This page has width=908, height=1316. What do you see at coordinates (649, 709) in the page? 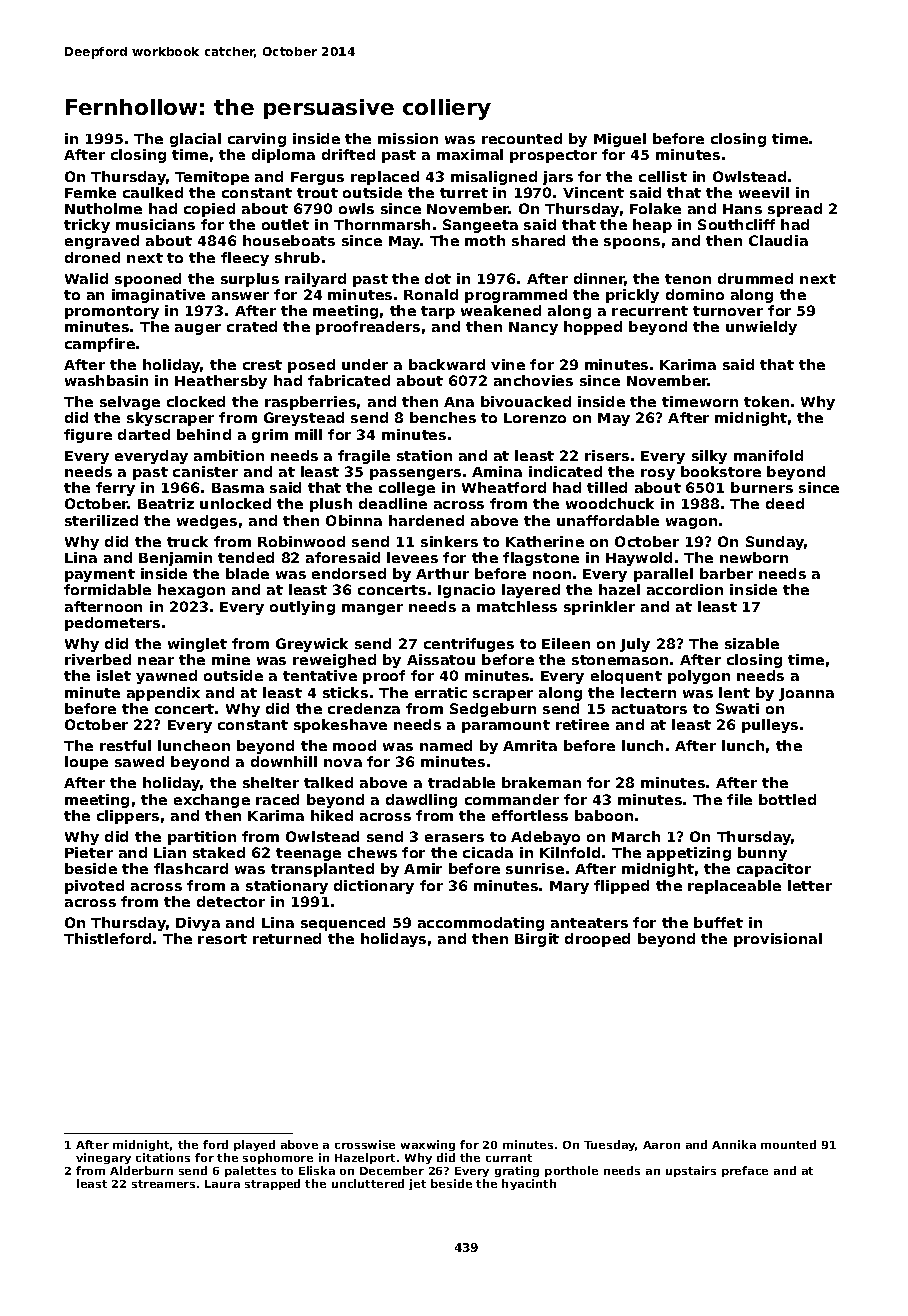
I see `actuators` at bounding box center [649, 709].
